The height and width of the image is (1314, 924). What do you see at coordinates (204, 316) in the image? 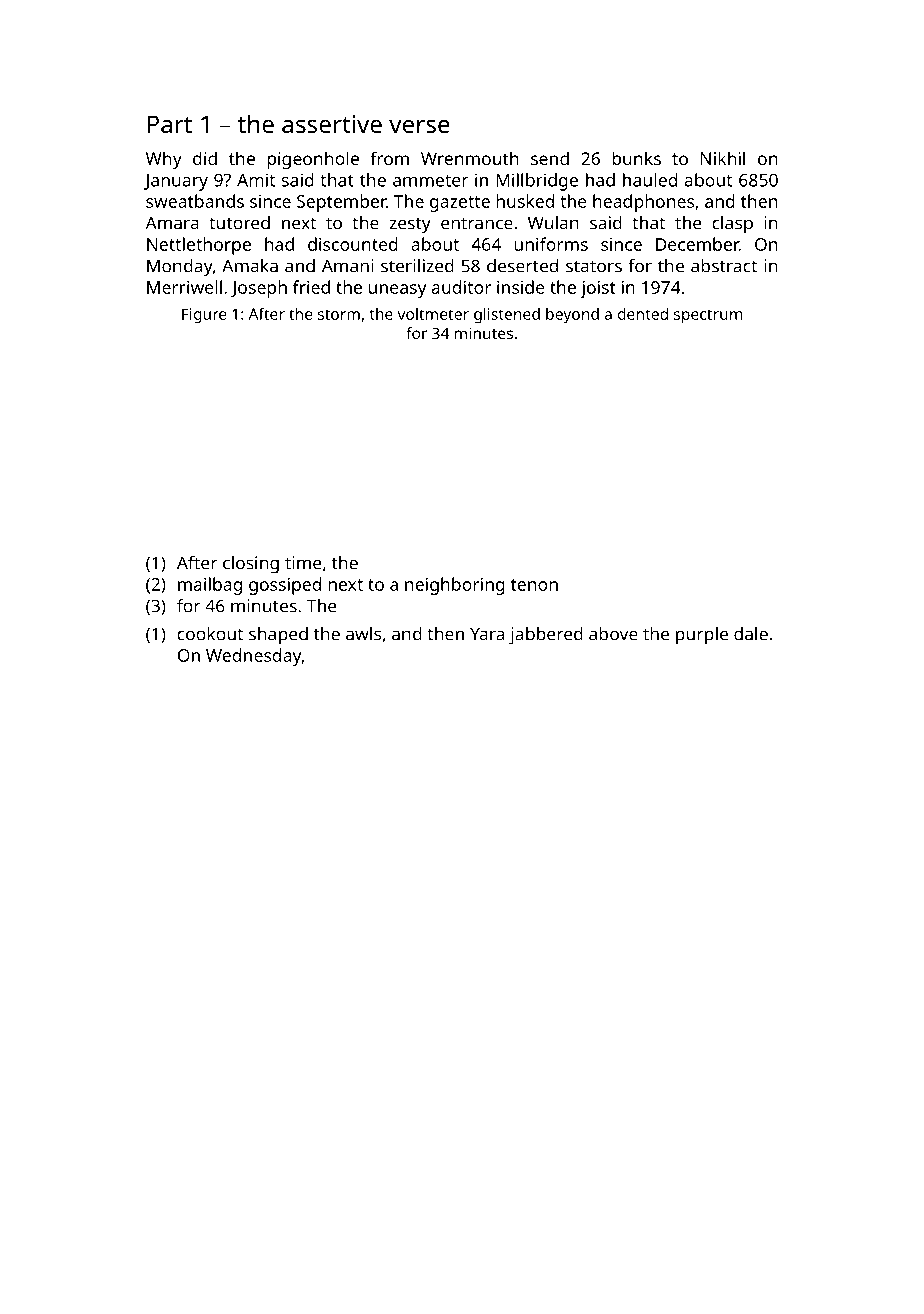
I see `Figure` at bounding box center [204, 316].
